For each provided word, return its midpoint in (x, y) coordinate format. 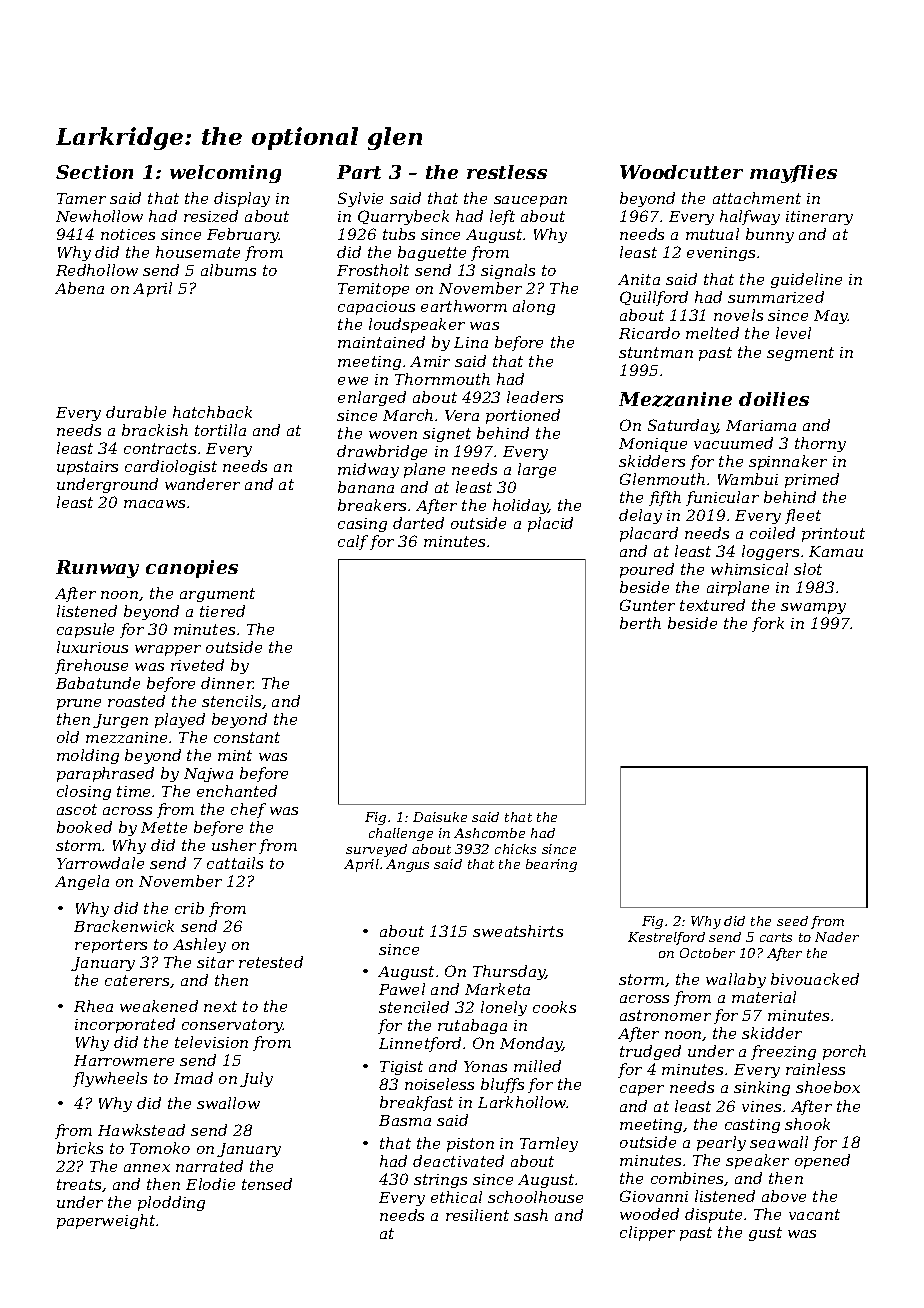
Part (359, 172)
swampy (813, 608)
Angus (407, 865)
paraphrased (105, 774)
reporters (111, 946)
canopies (192, 569)
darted (418, 523)
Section (94, 172)
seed (792, 921)
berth (640, 623)
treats (79, 1184)
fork (768, 624)
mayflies (793, 174)
